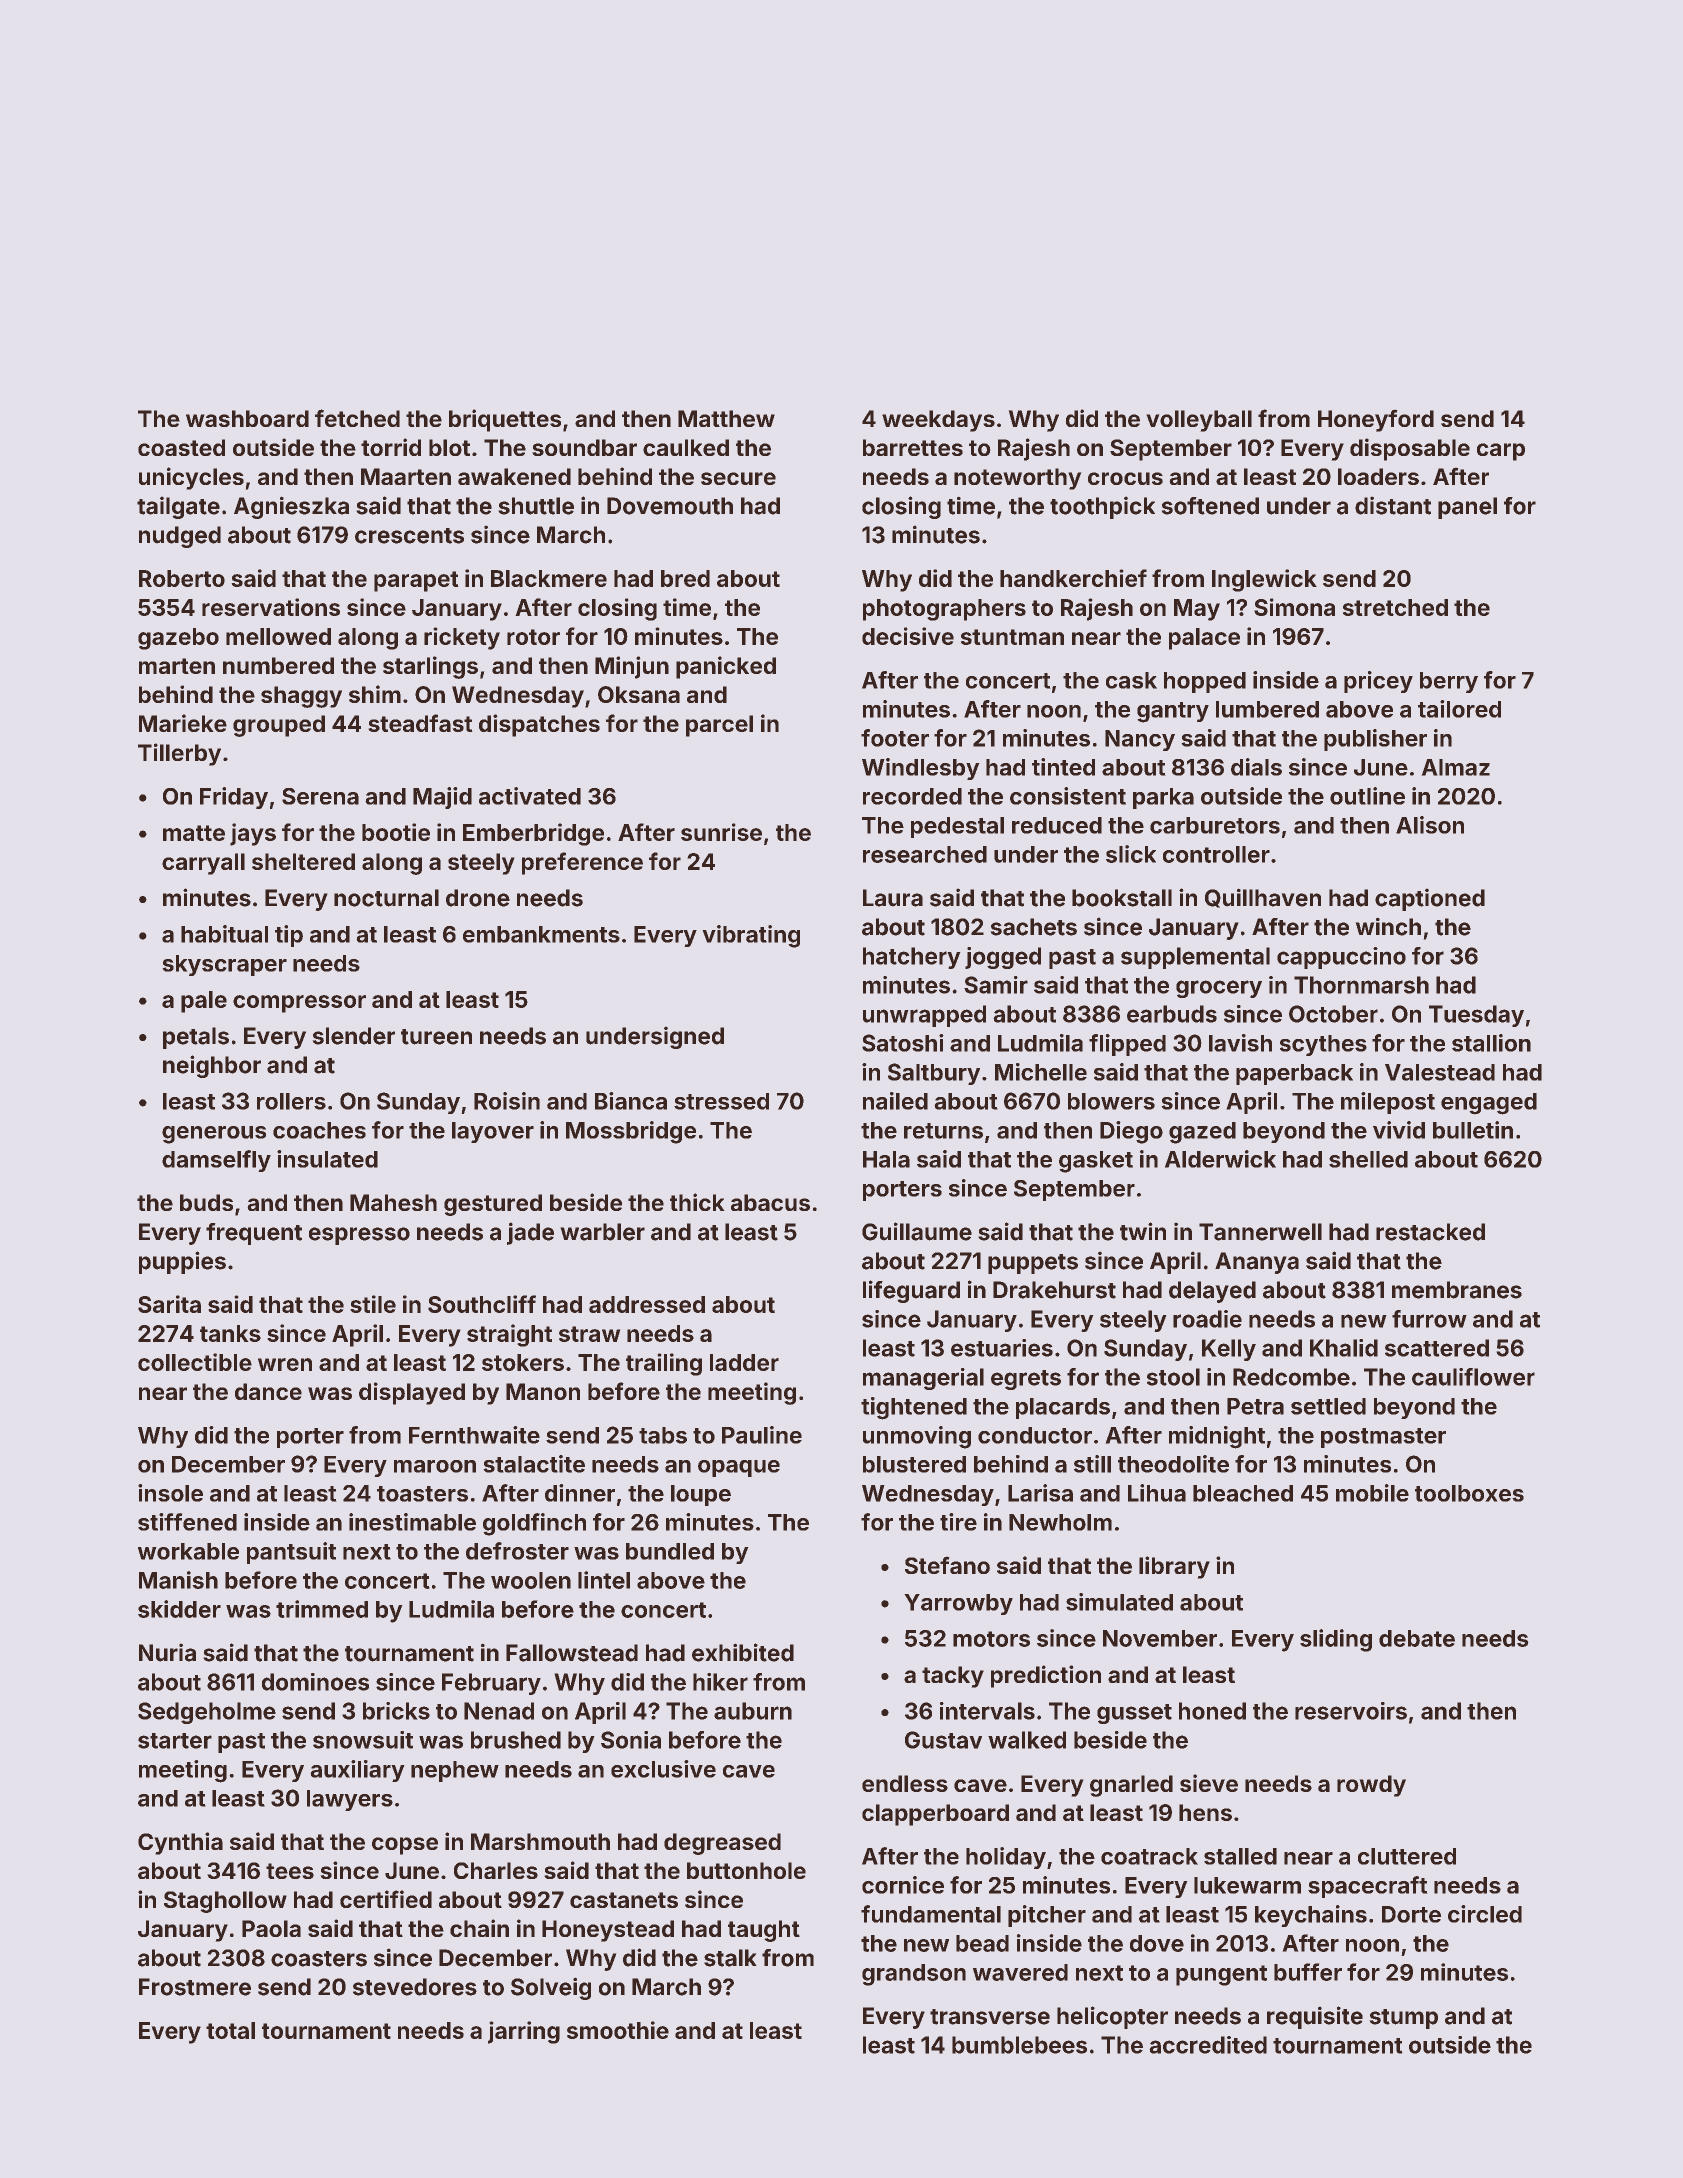 The width and height of the screenshot is (1683, 2178). I want to click on Cynthia, so click(180, 1843).
